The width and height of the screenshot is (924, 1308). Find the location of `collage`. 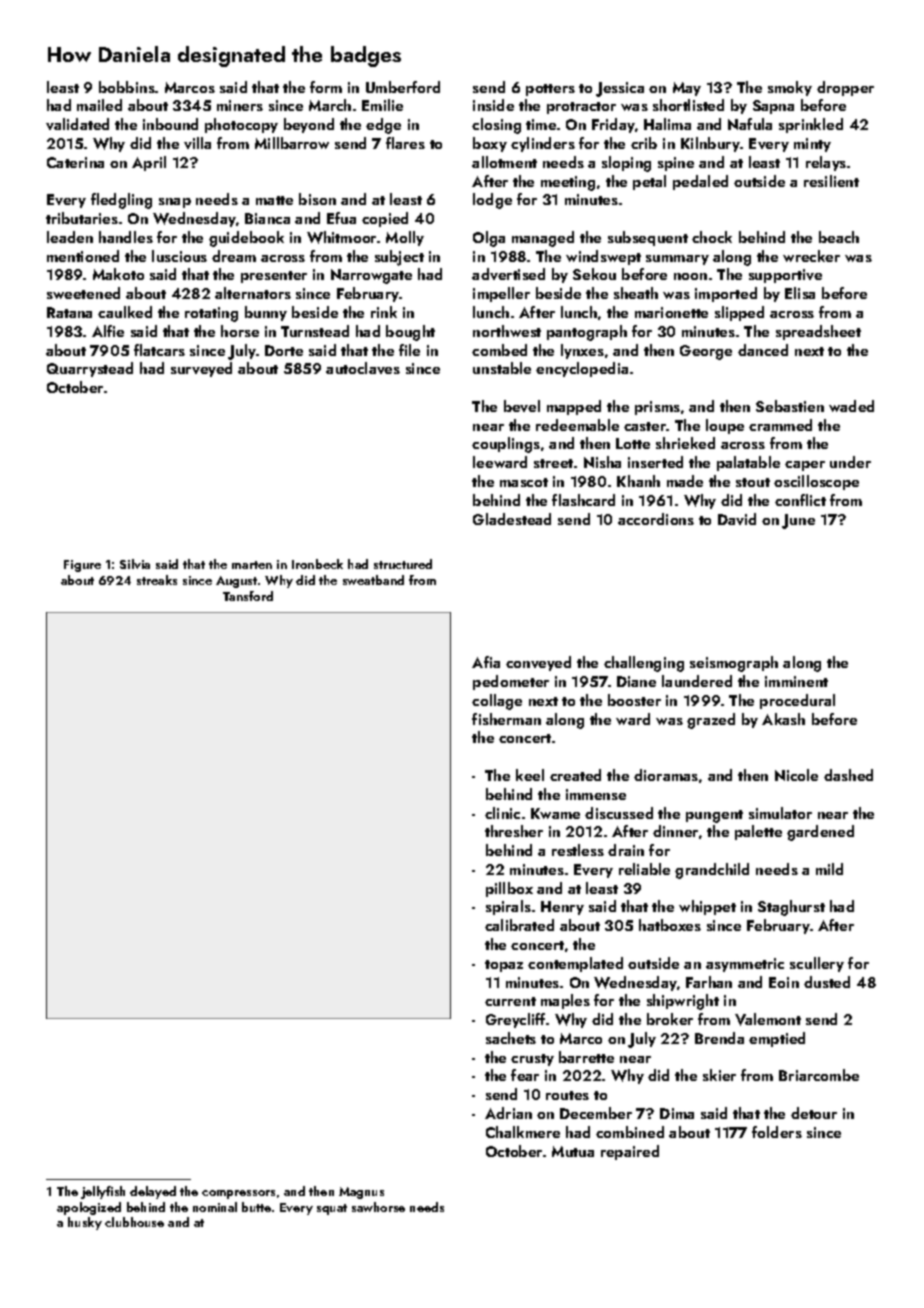

collage is located at coordinates (497, 702).
